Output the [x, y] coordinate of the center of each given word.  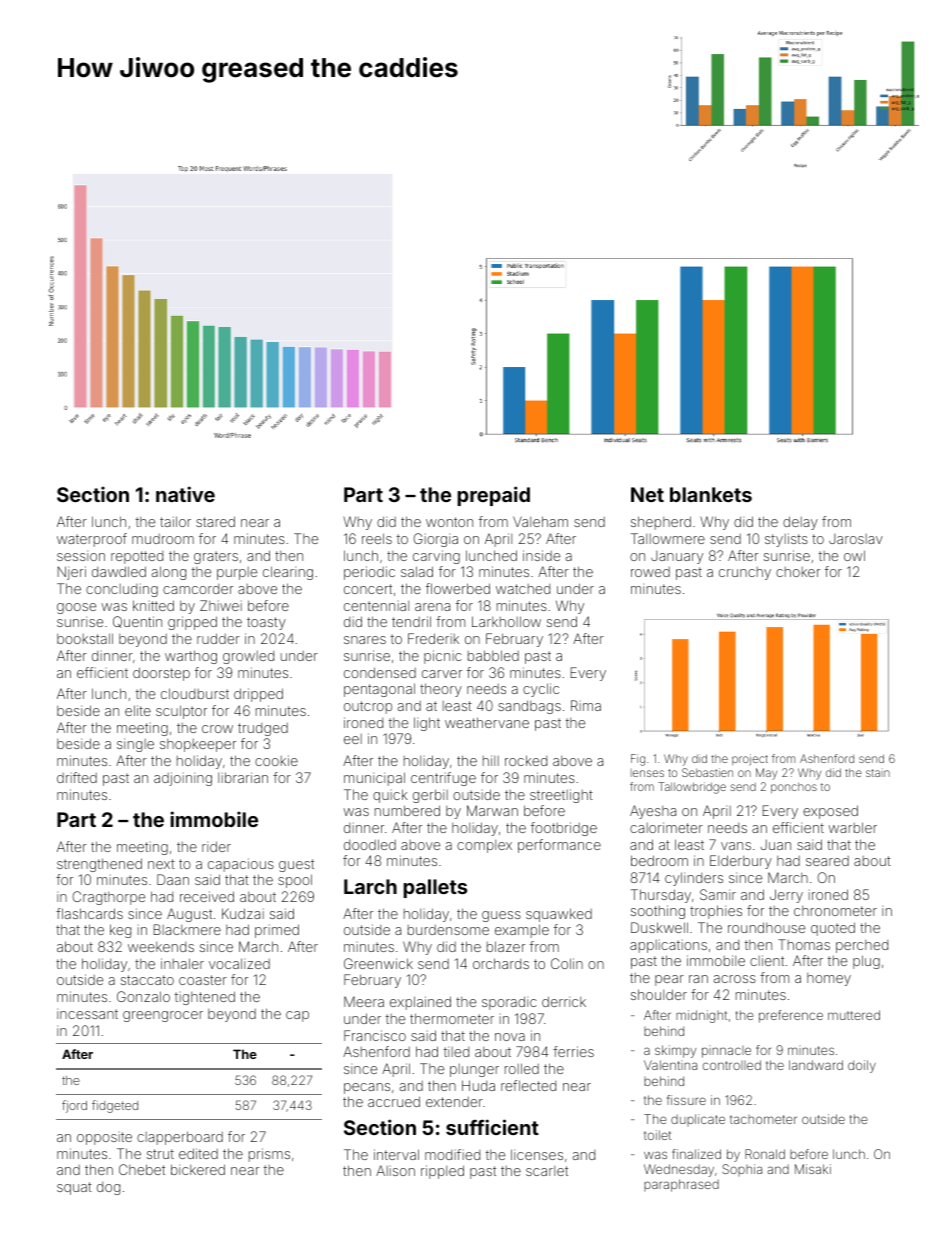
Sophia [742, 1170]
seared [827, 861]
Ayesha [653, 812]
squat [74, 1188]
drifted [77, 777]
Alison [395, 1170]
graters [216, 557]
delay [800, 523]
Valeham [540, 521]
